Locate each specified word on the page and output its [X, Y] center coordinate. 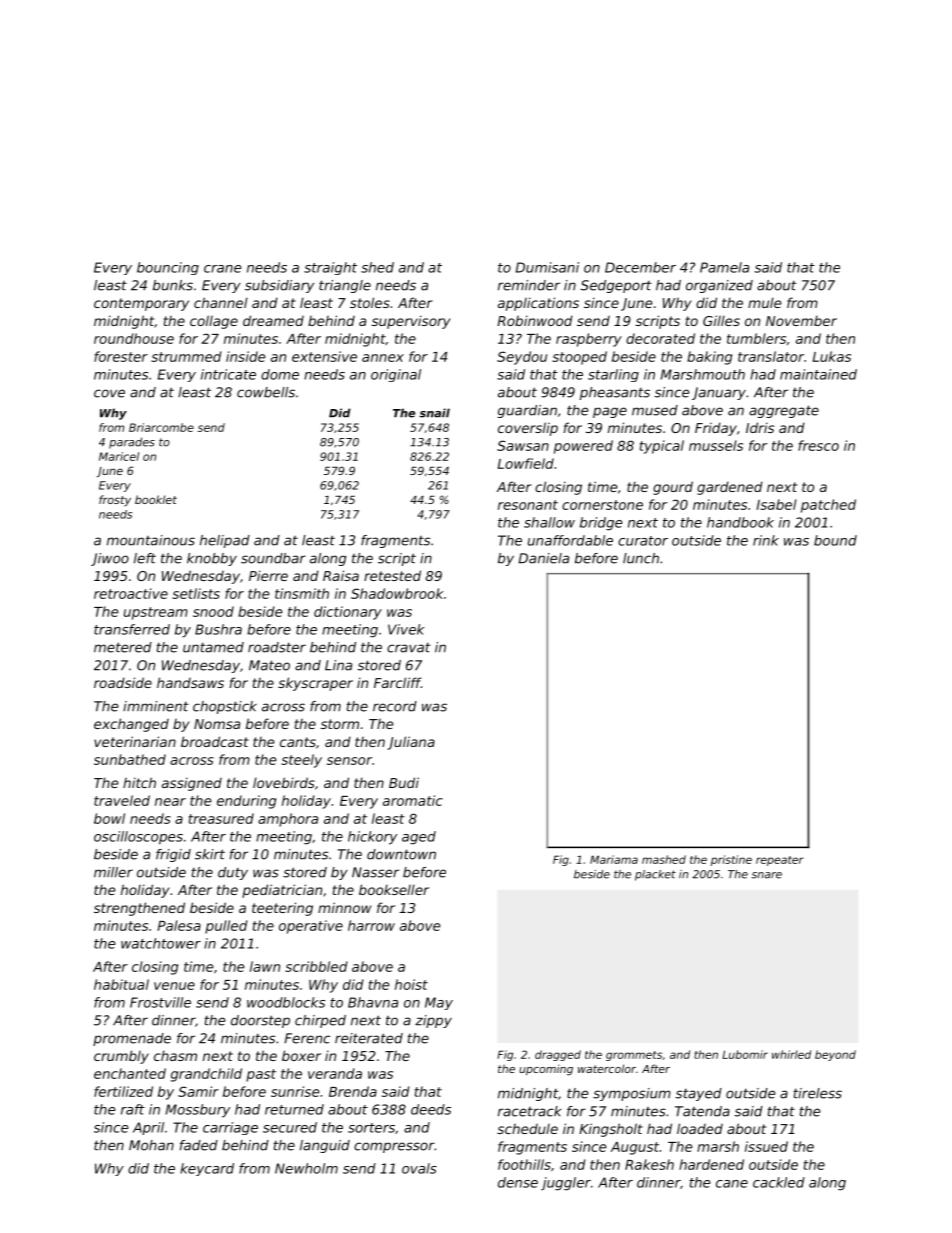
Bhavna [373, 1002]
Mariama [614, 859]
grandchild [206, 1075]
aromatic [413, 800]
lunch [641, 558]
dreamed [273, 320]
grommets [634, 1056]
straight [330, 268]
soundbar [273, 558]
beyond [835, 1055]
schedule [527, 1129]
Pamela [724, 267]
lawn [265, 966]
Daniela [544, 558]
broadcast [215, 741]
